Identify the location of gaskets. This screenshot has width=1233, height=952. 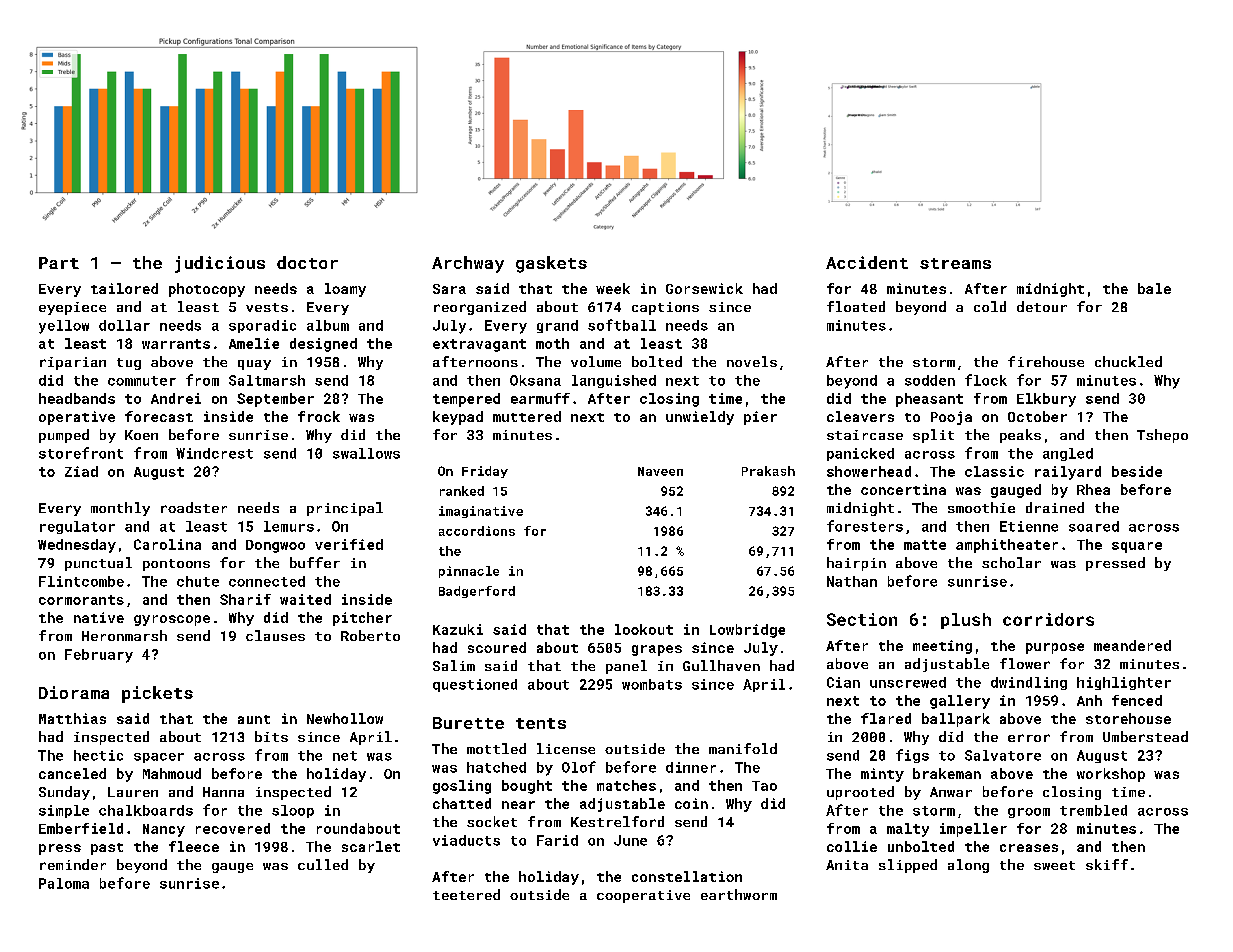
(551, 264).
